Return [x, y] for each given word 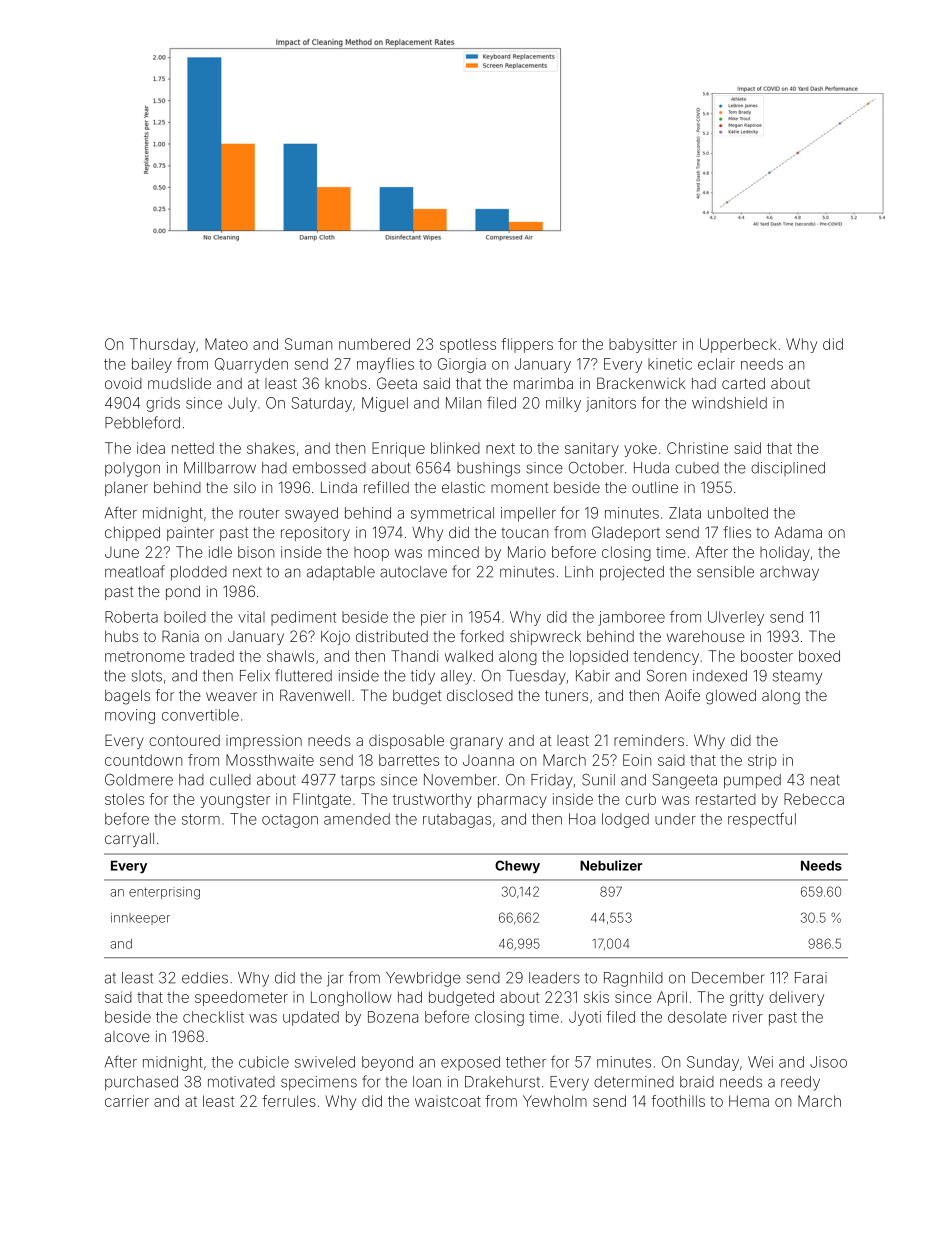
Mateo [226, 344]
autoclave [413, 572]
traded [212, 656]
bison [256, 552]
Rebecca [814, 799]
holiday [785, 553]
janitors [611, 404]
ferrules [289, 1101]
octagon [290, 821]
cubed [697, 468]
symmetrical [452, 514]
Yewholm [555, 1101]
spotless [468, 345]
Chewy [517, 867]
